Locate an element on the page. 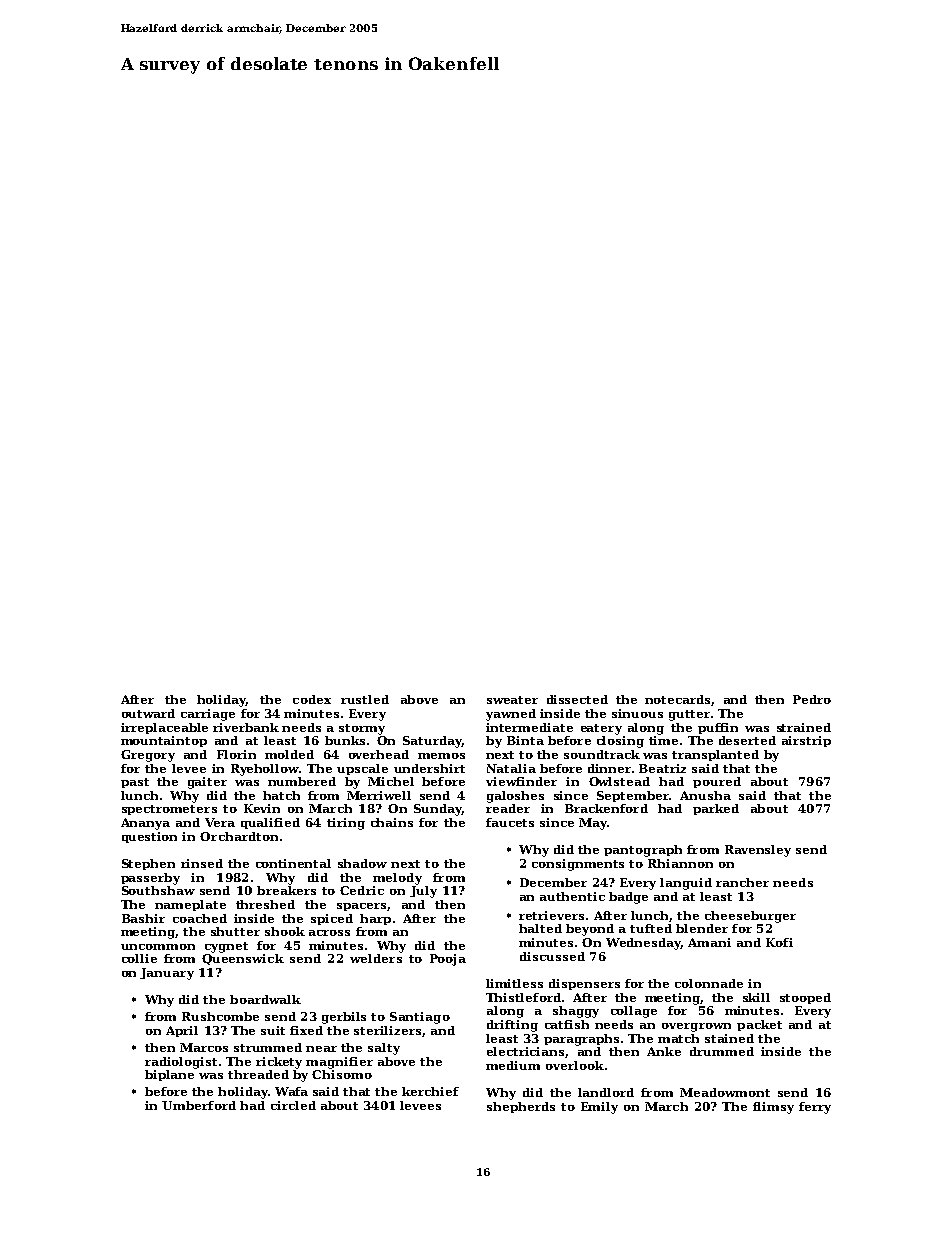  limitless is located at coordinates (514, 983).
